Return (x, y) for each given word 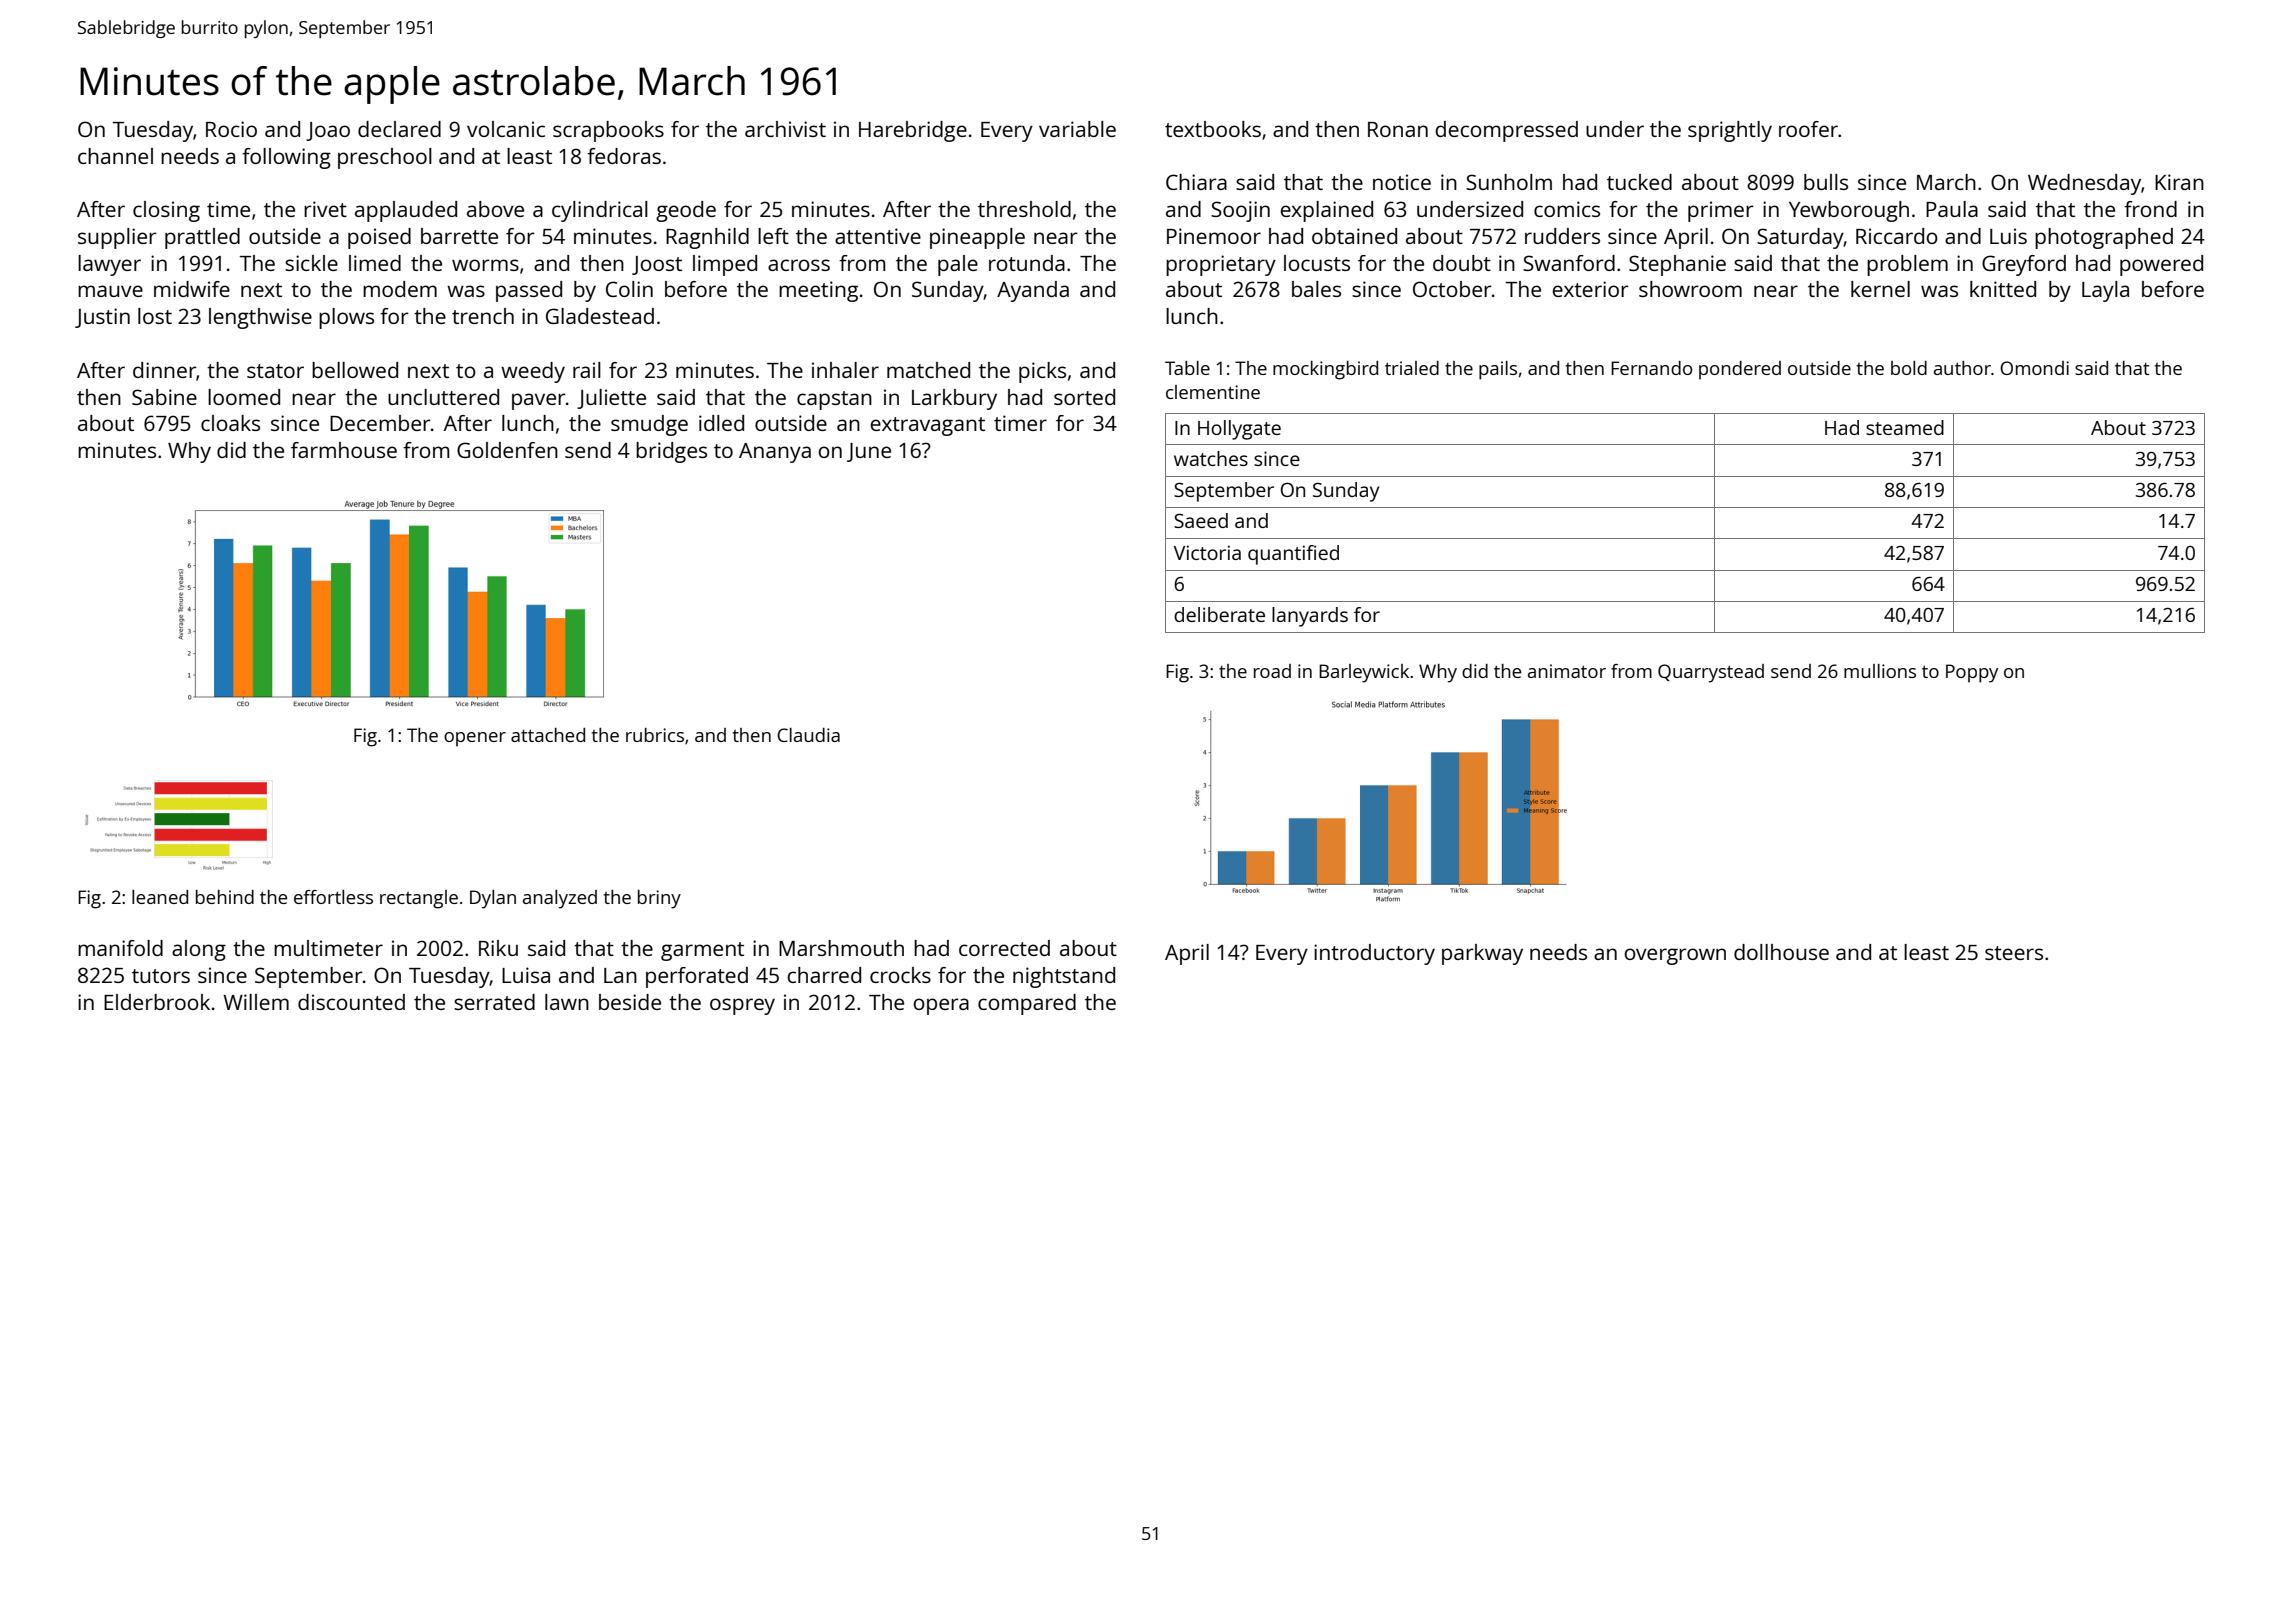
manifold (120, 948)
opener (475, 739)
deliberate (1219, 614)
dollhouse (1781, 952)
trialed (1412, 368)
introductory (1374, 954)
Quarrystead (1711, 673)
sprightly (1730, 131)
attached (548, 735)
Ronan (1398, 129)
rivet (325, 209)
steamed (1905, 427)
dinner (164, 370)
